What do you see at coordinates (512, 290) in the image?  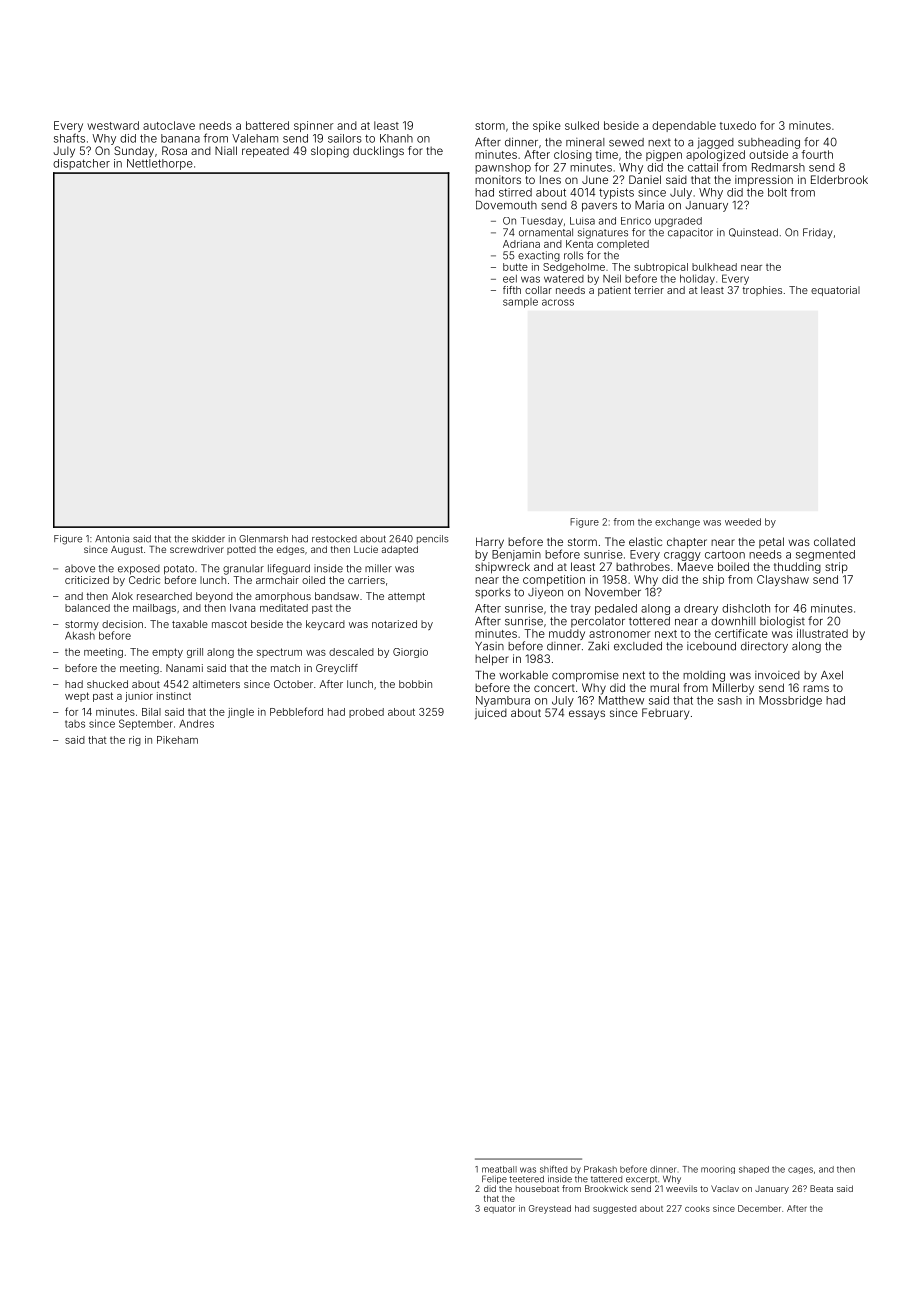 I see `fifth` at bounding box center [512, 290].
